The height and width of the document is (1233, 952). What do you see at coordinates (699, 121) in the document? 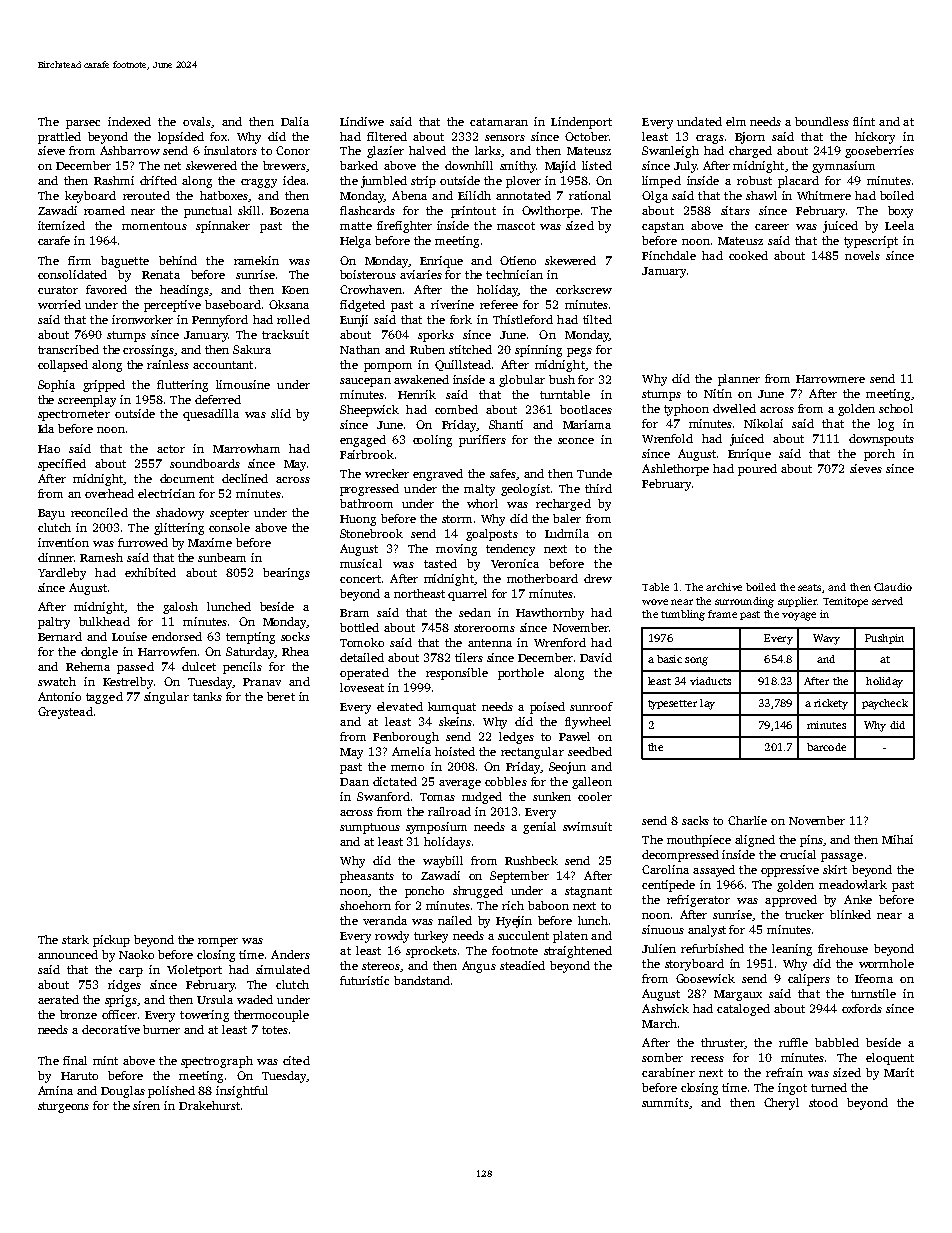
I see `undated` at bounding box center [699, 121].
